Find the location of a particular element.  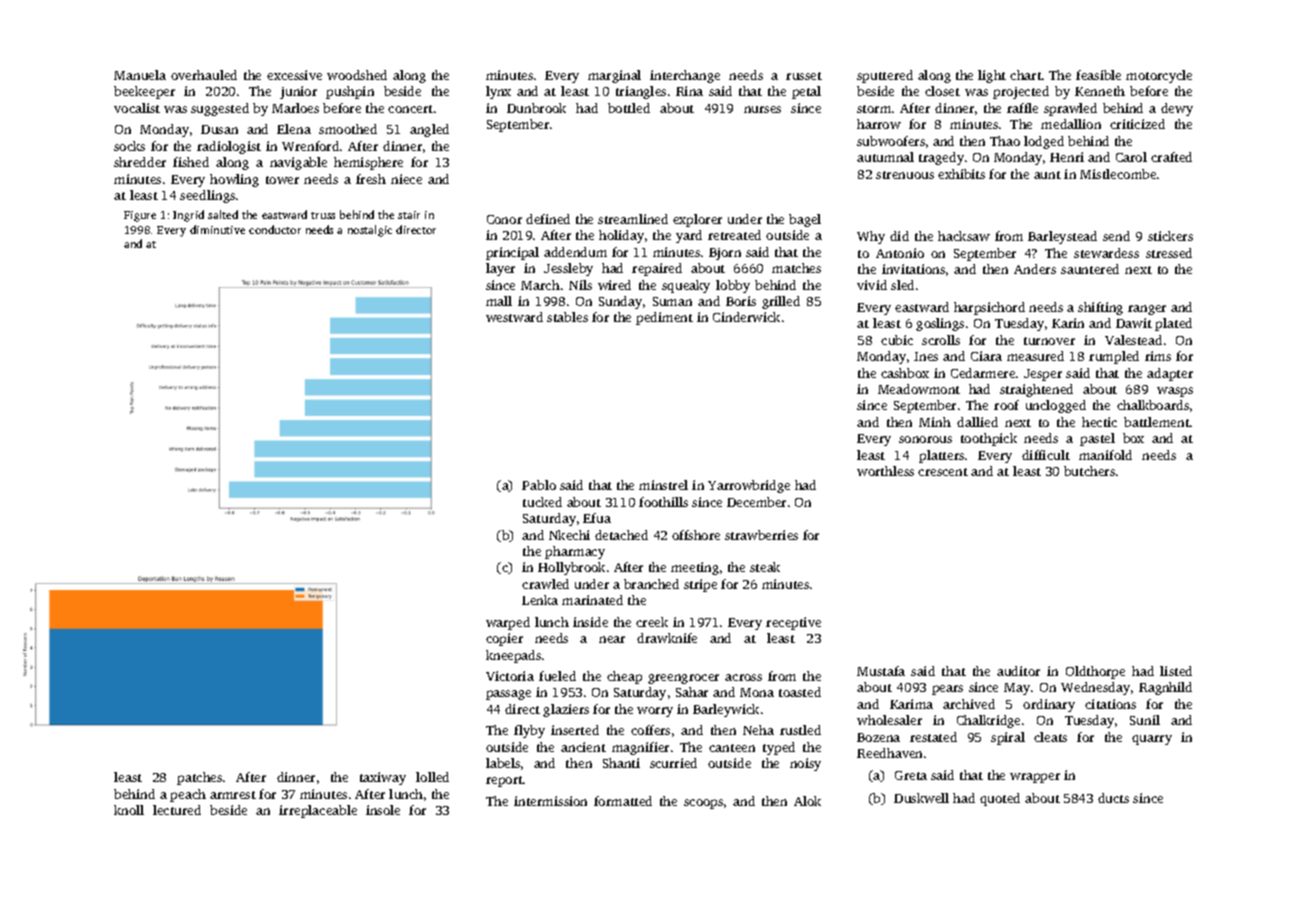

conductor is located at coordinates (275, 229).
